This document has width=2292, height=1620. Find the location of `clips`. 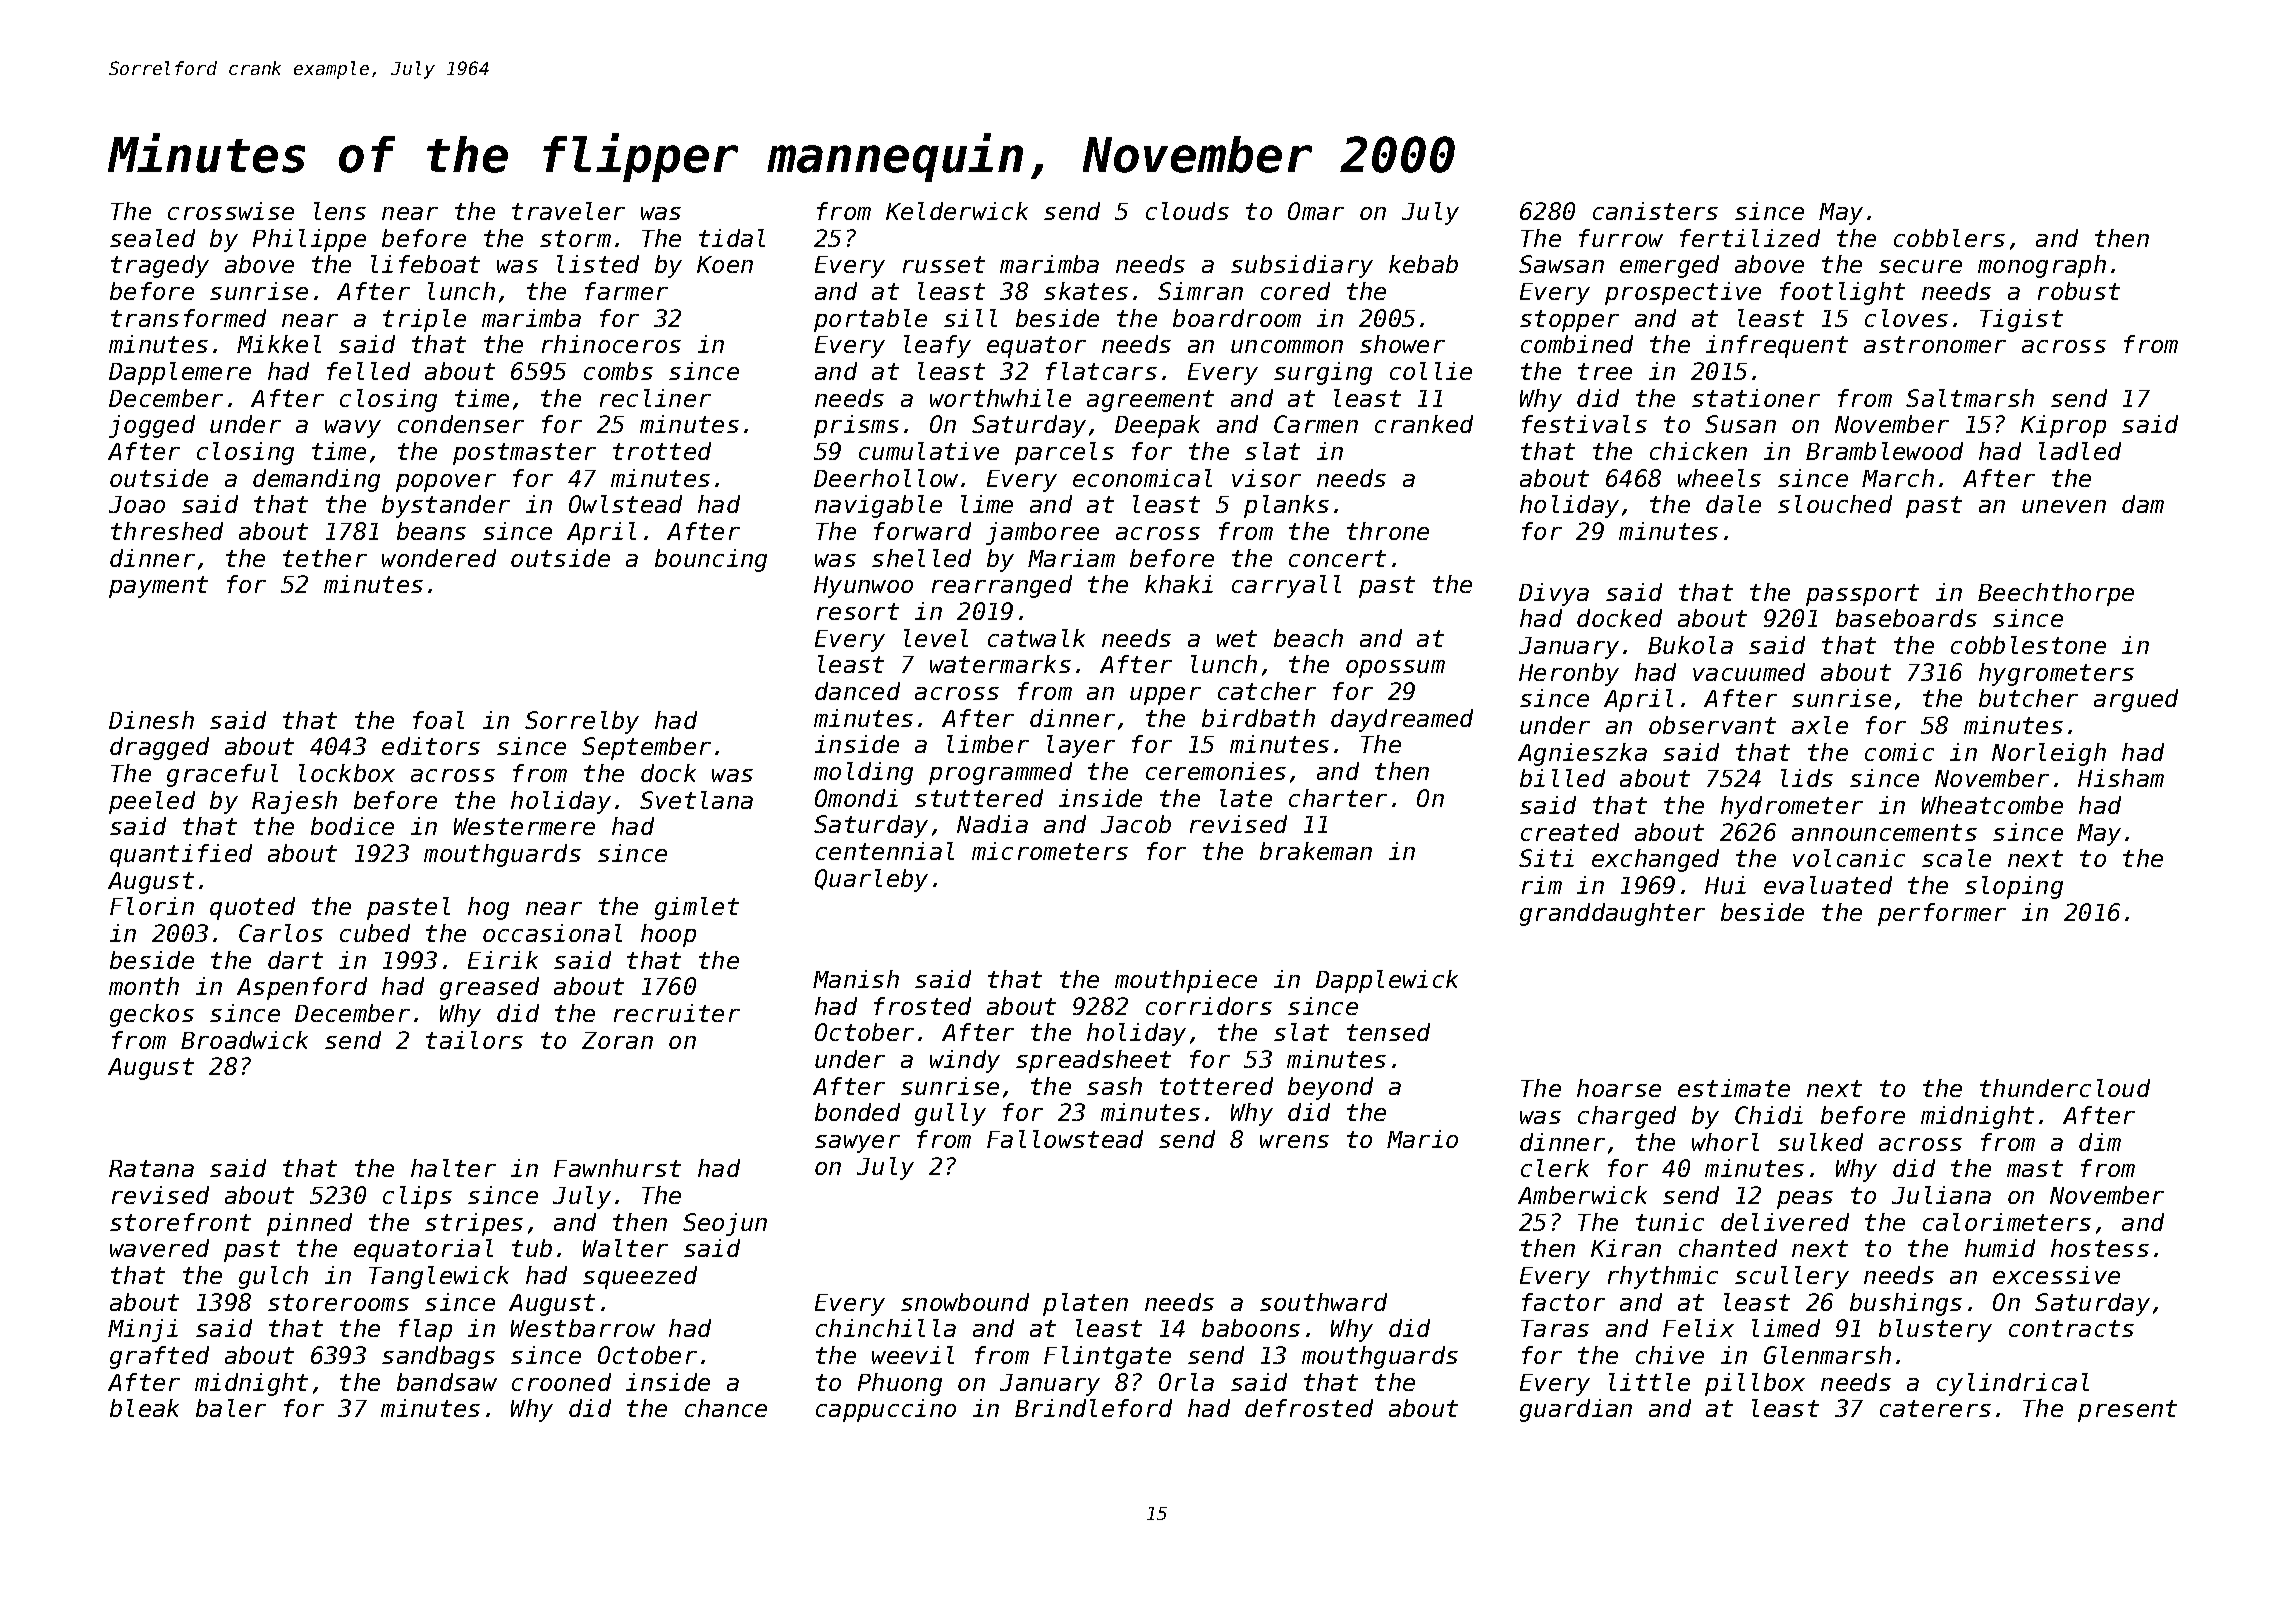

clips is located at coordinates (417, 1197).
